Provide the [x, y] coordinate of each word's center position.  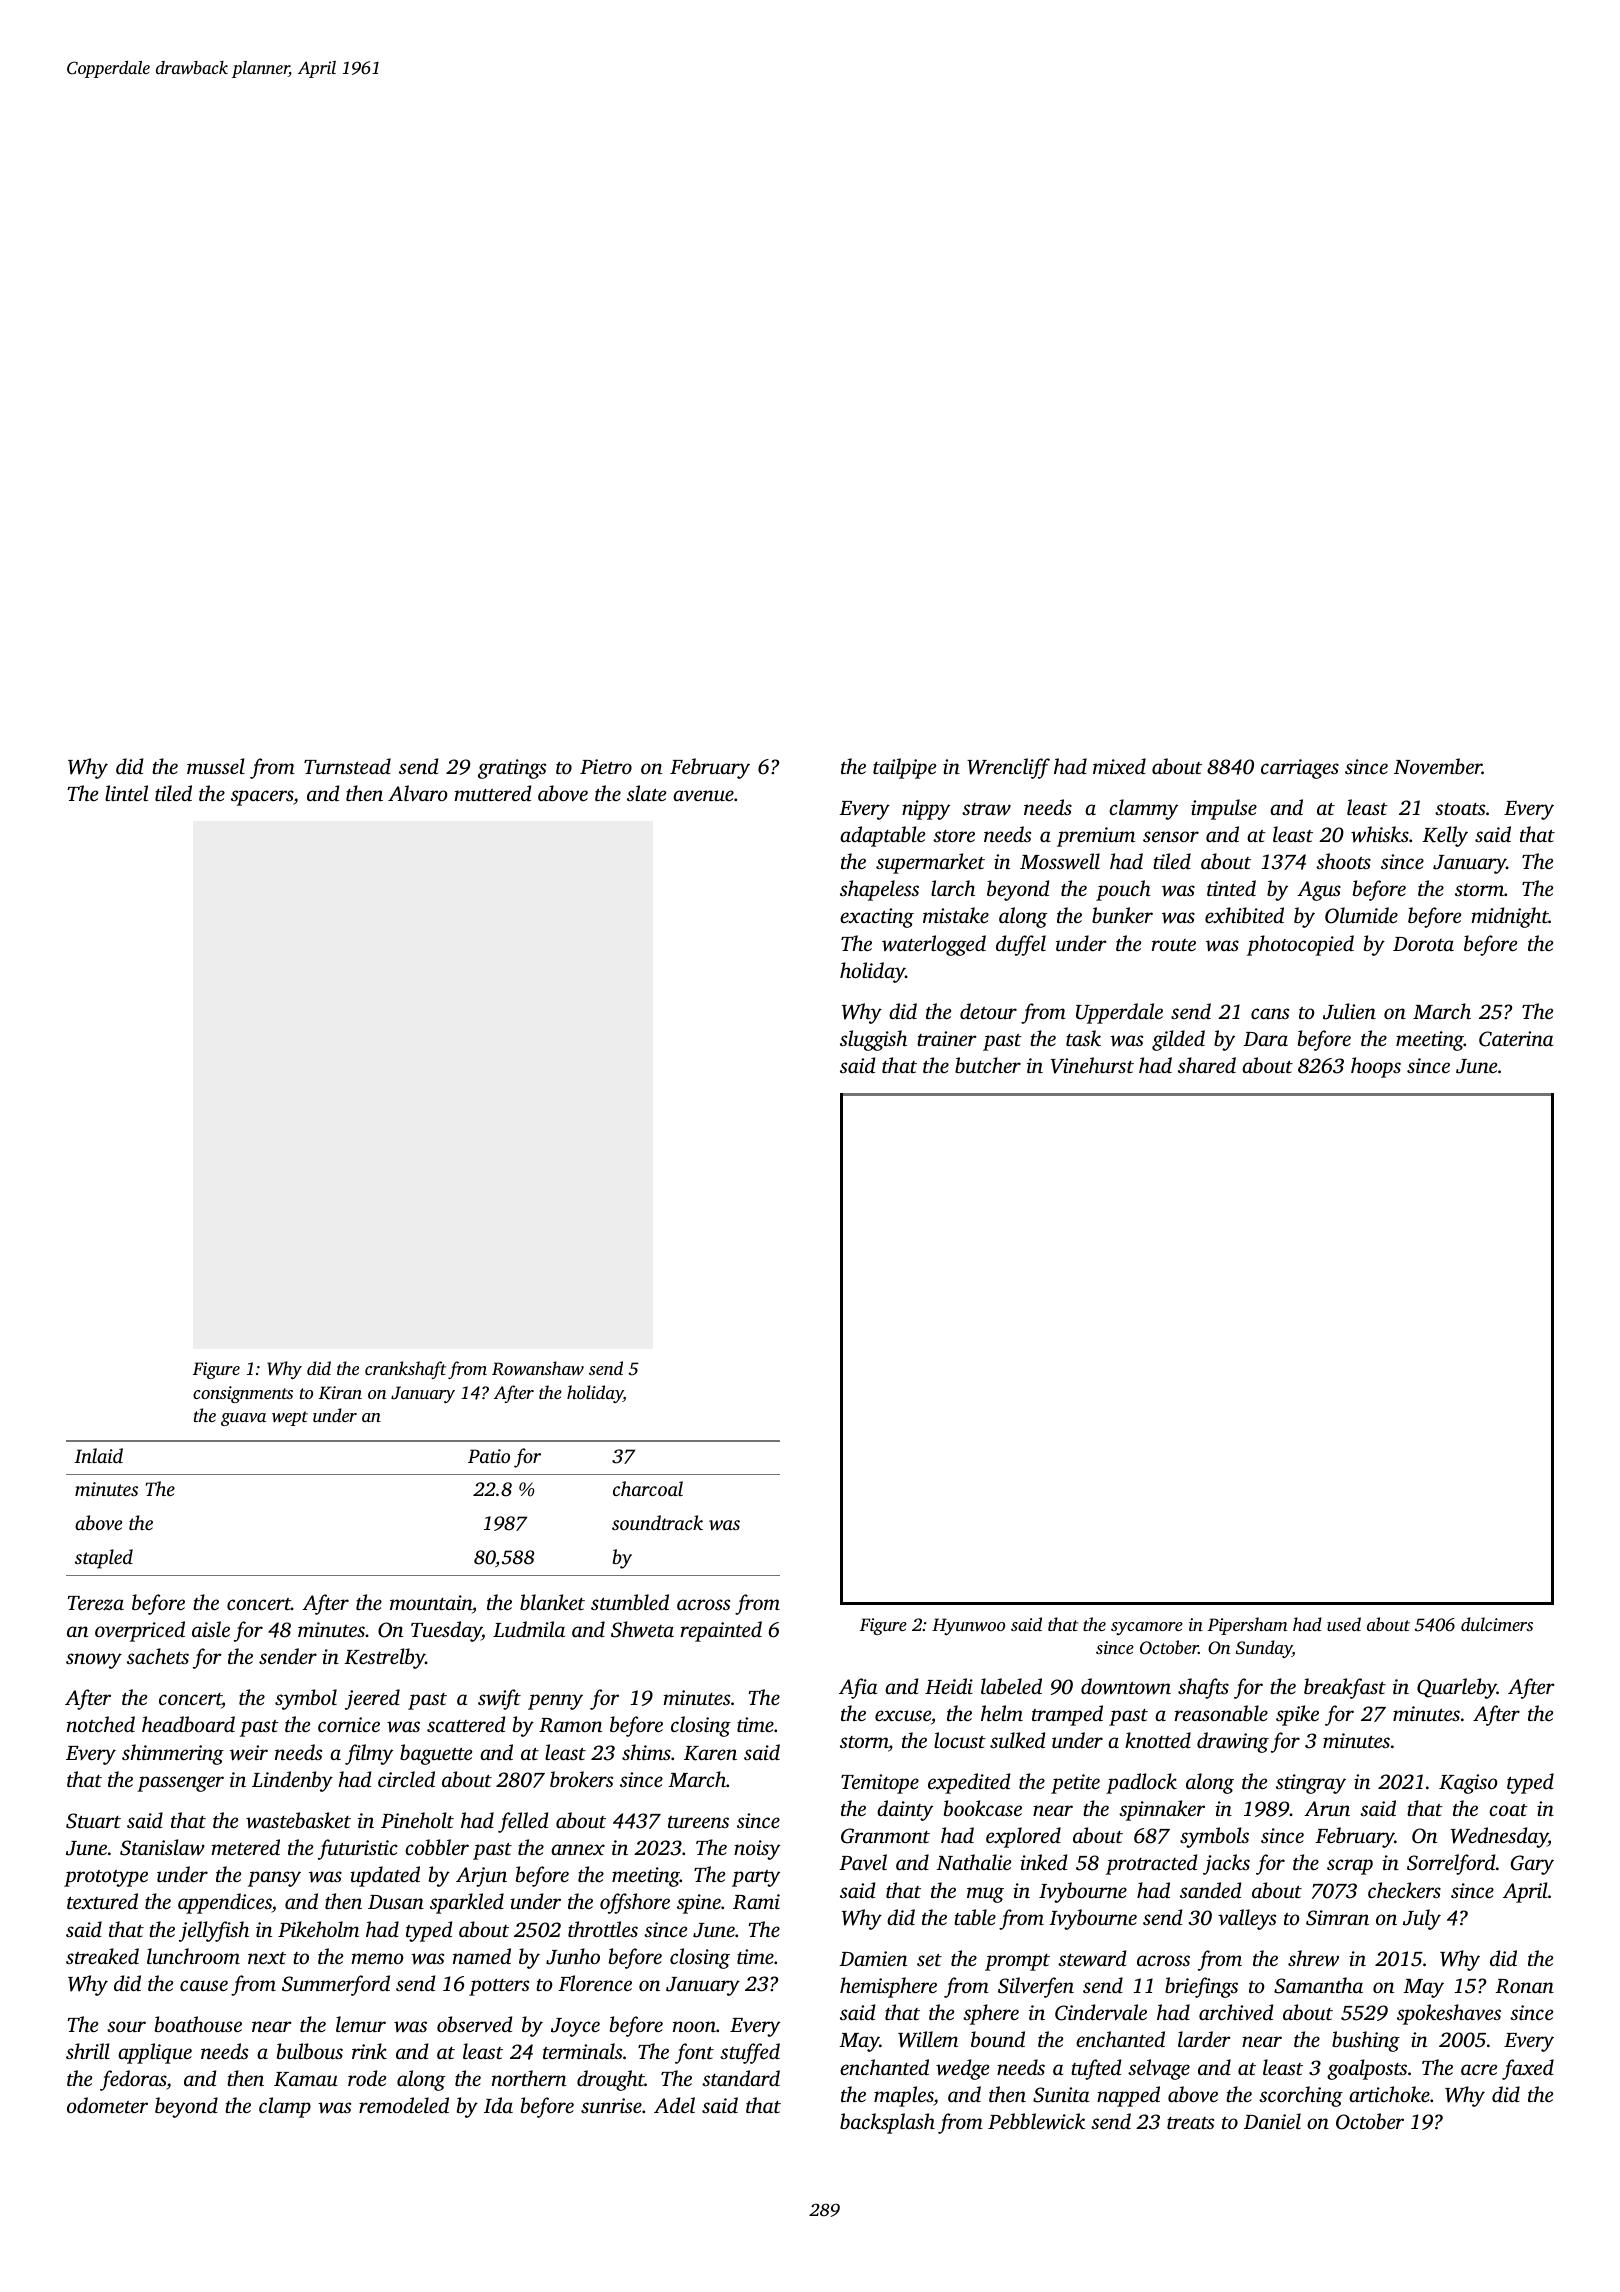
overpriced [140, 1631]
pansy [274, 1879]
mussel [216, 766]
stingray [1311, 1784]
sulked [1017, 1740]
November [1438, 766]
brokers [581, 1779]
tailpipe [904, 768]
